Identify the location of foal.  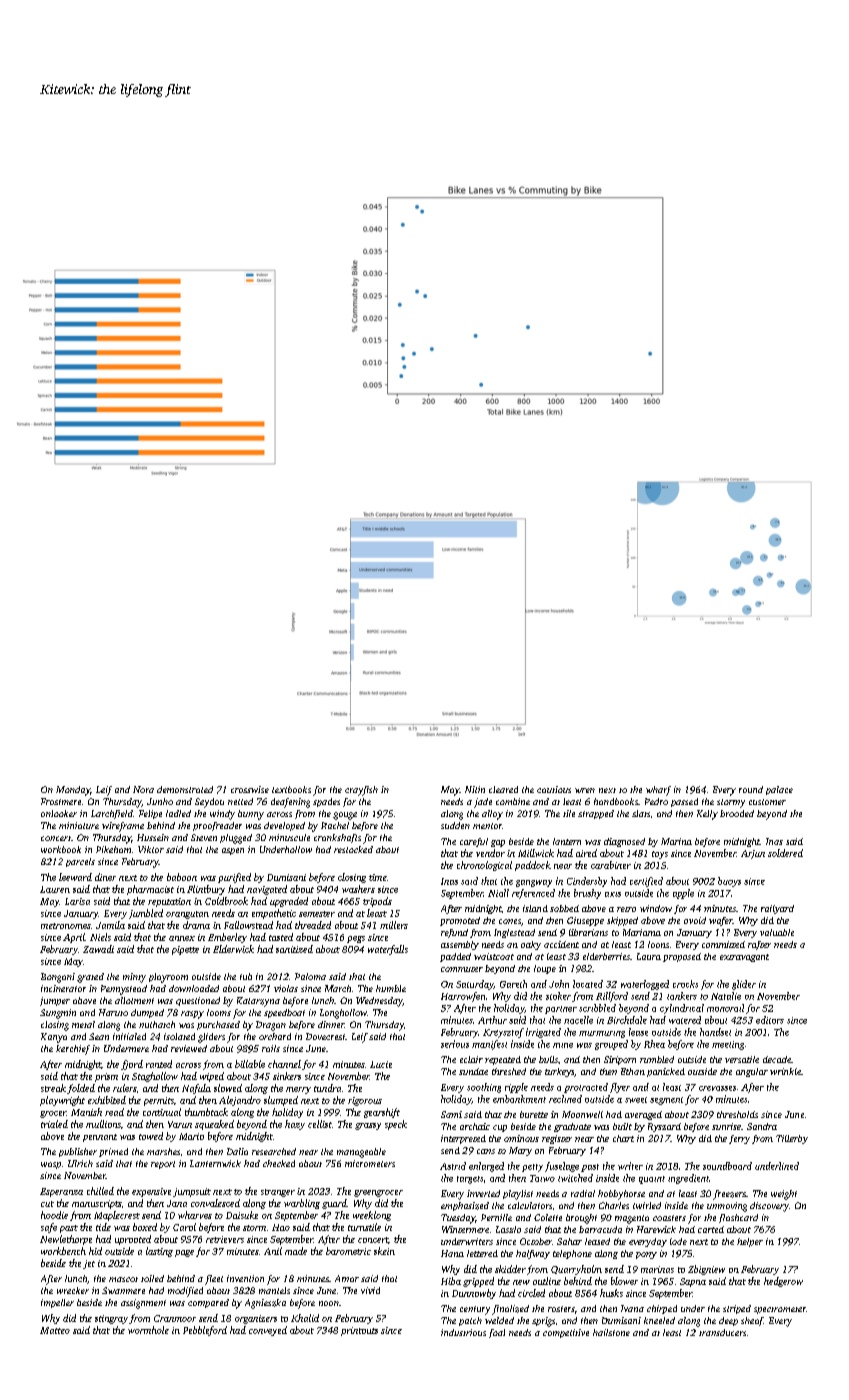
(497, 1333).
